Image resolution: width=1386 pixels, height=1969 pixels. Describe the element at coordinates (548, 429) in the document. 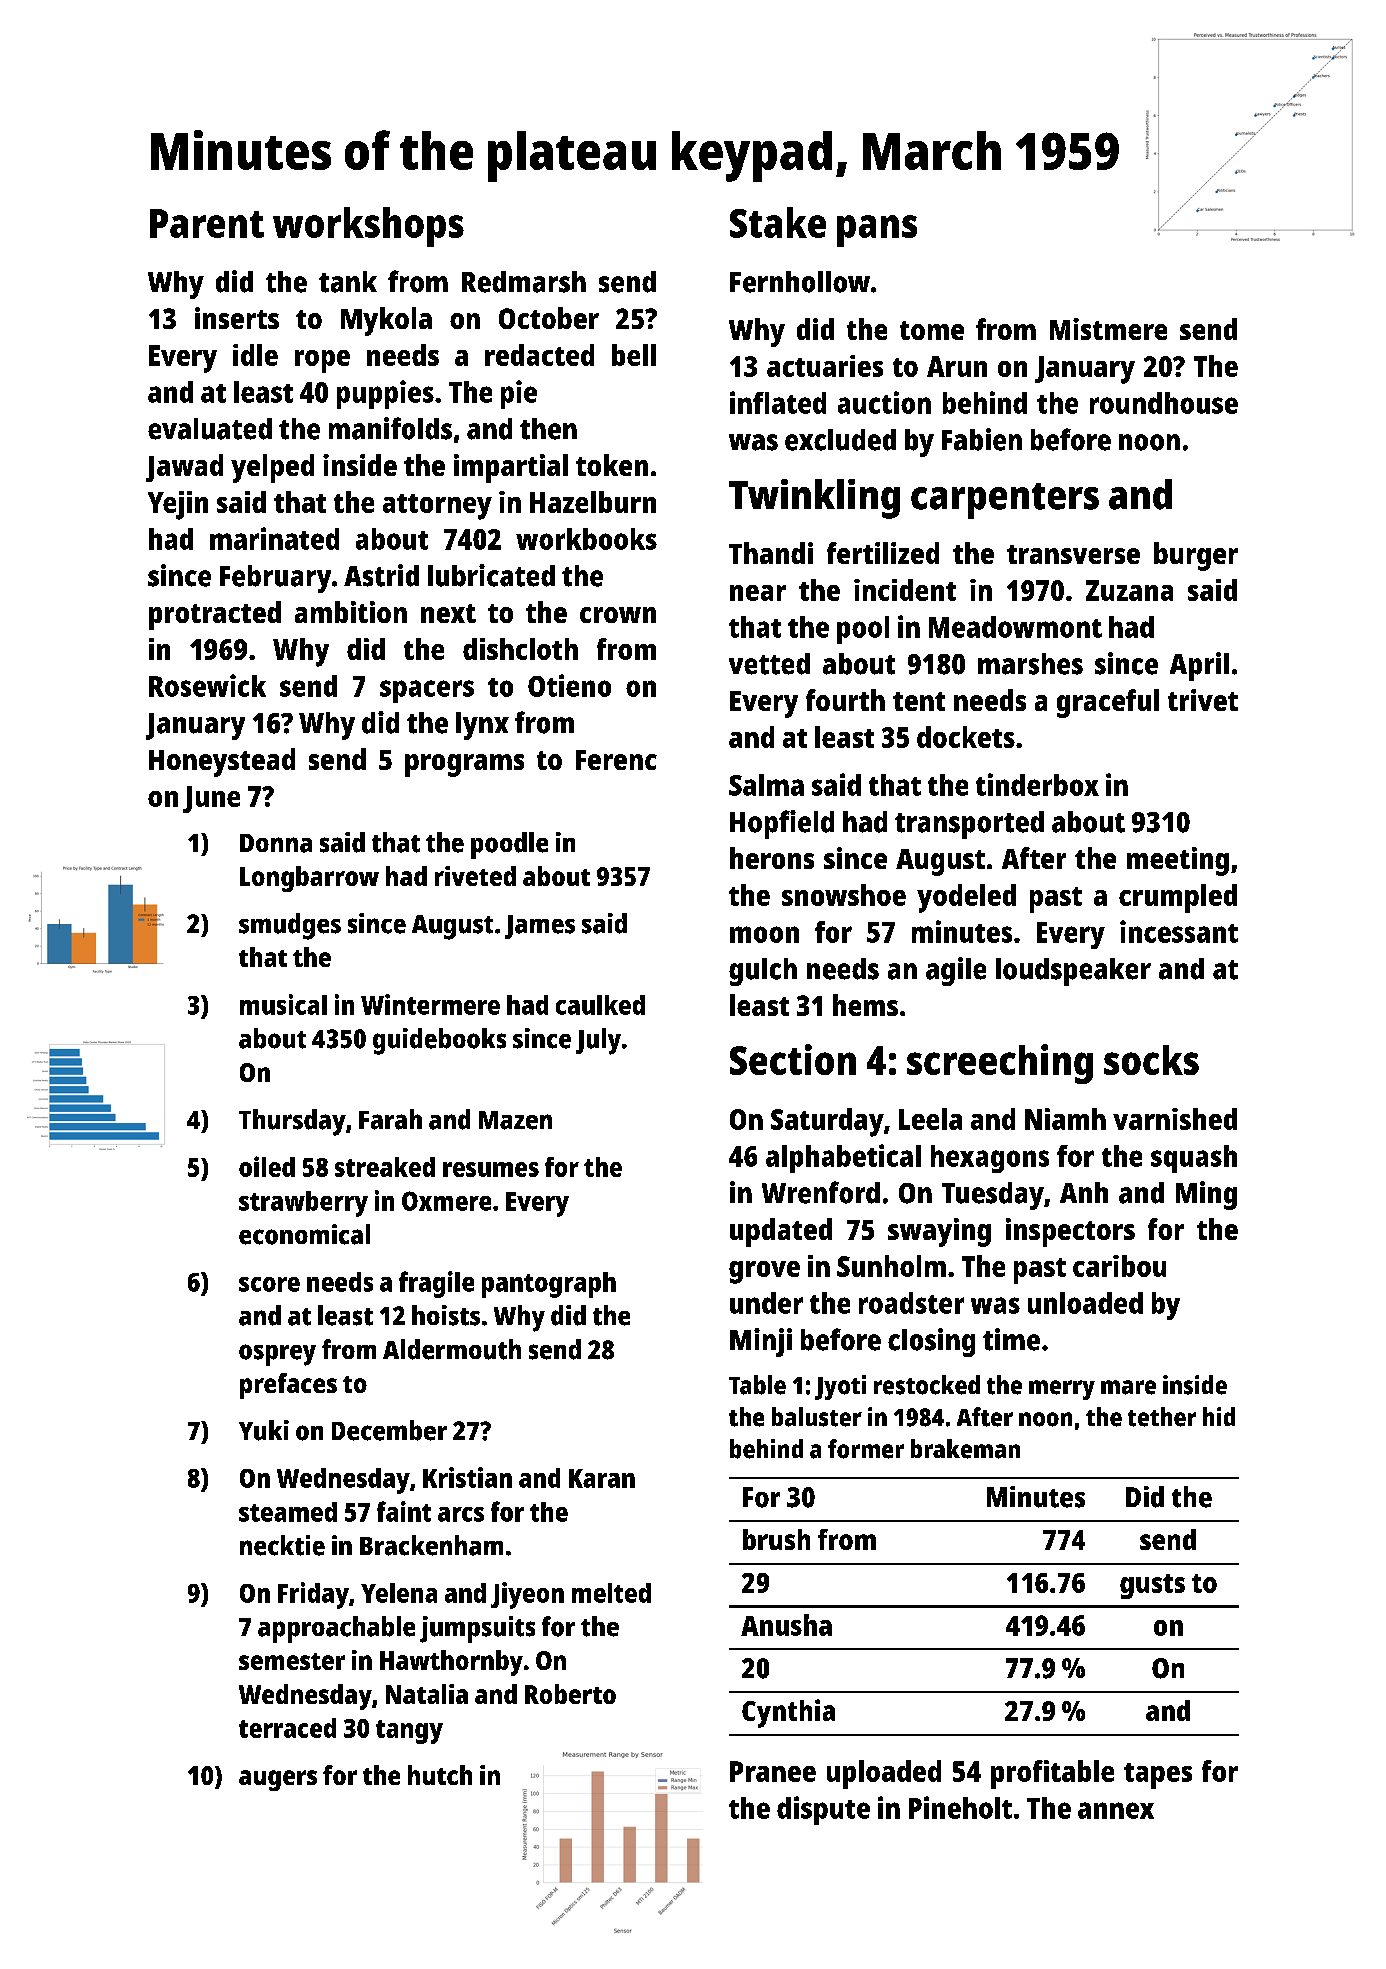

I see `then` at that location.
